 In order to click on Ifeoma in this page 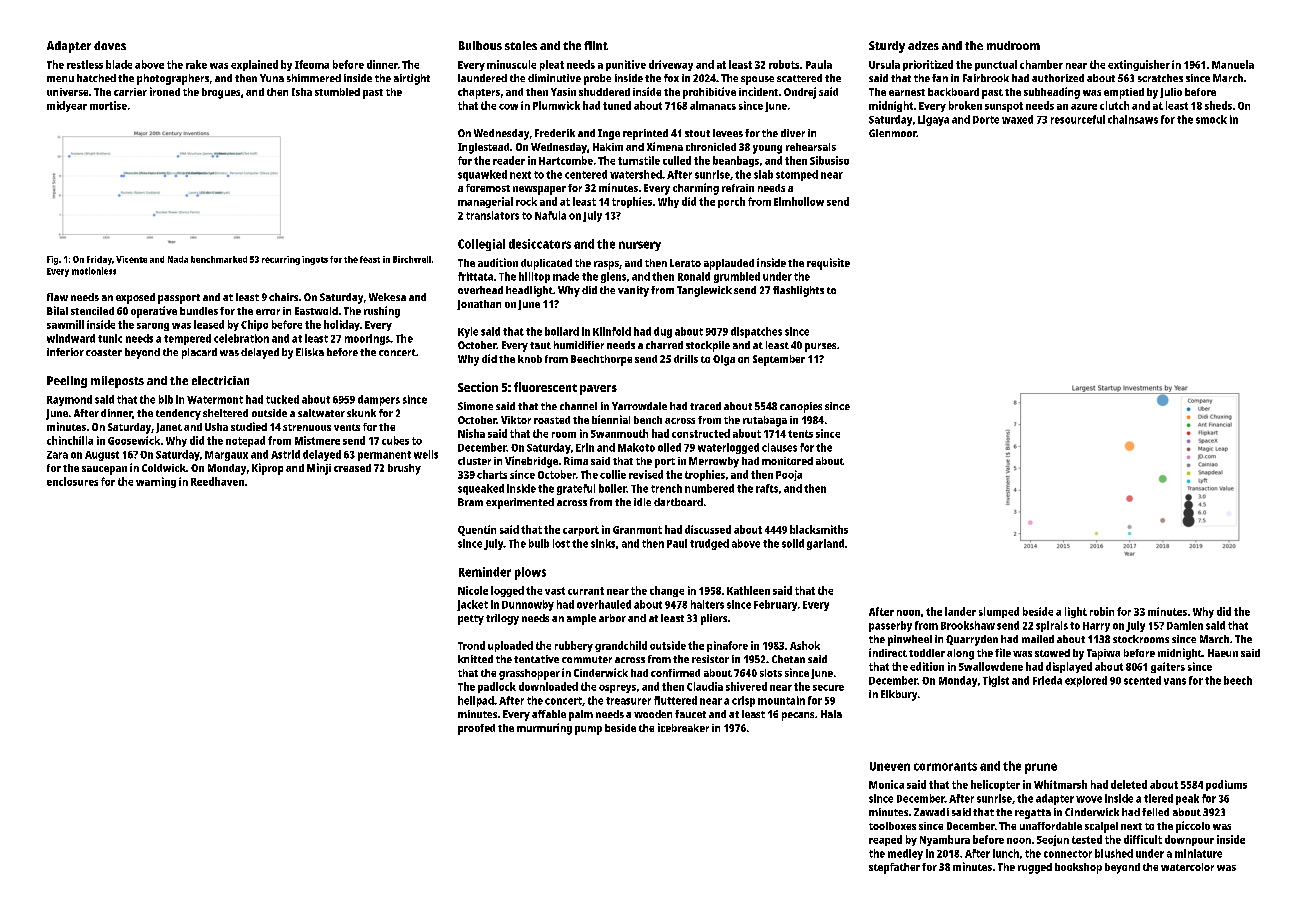, I will do `click(312, 64)`.
